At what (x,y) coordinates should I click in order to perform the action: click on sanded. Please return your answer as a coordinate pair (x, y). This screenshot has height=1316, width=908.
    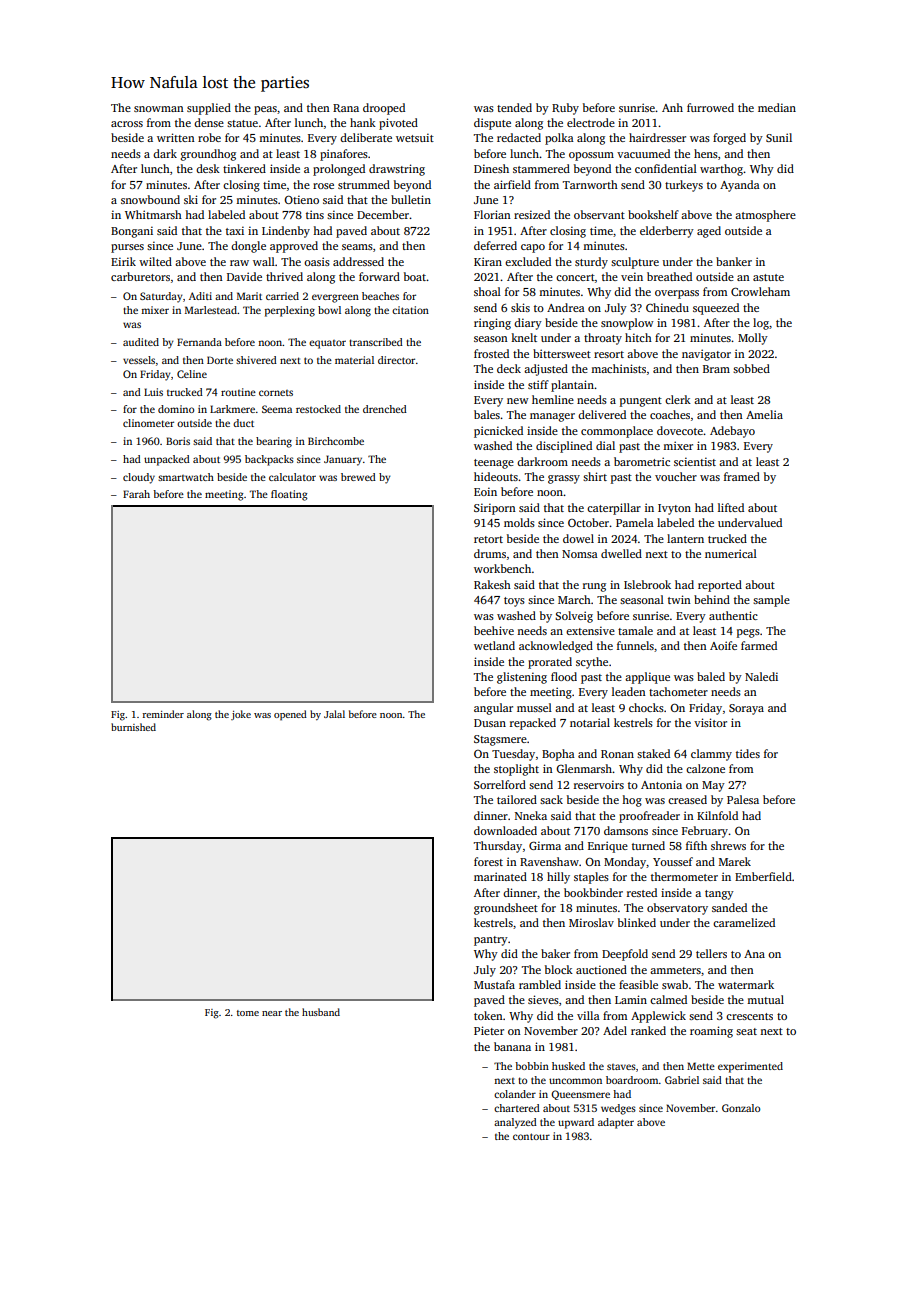
    Looking at the image, I should click on (729, 907).
